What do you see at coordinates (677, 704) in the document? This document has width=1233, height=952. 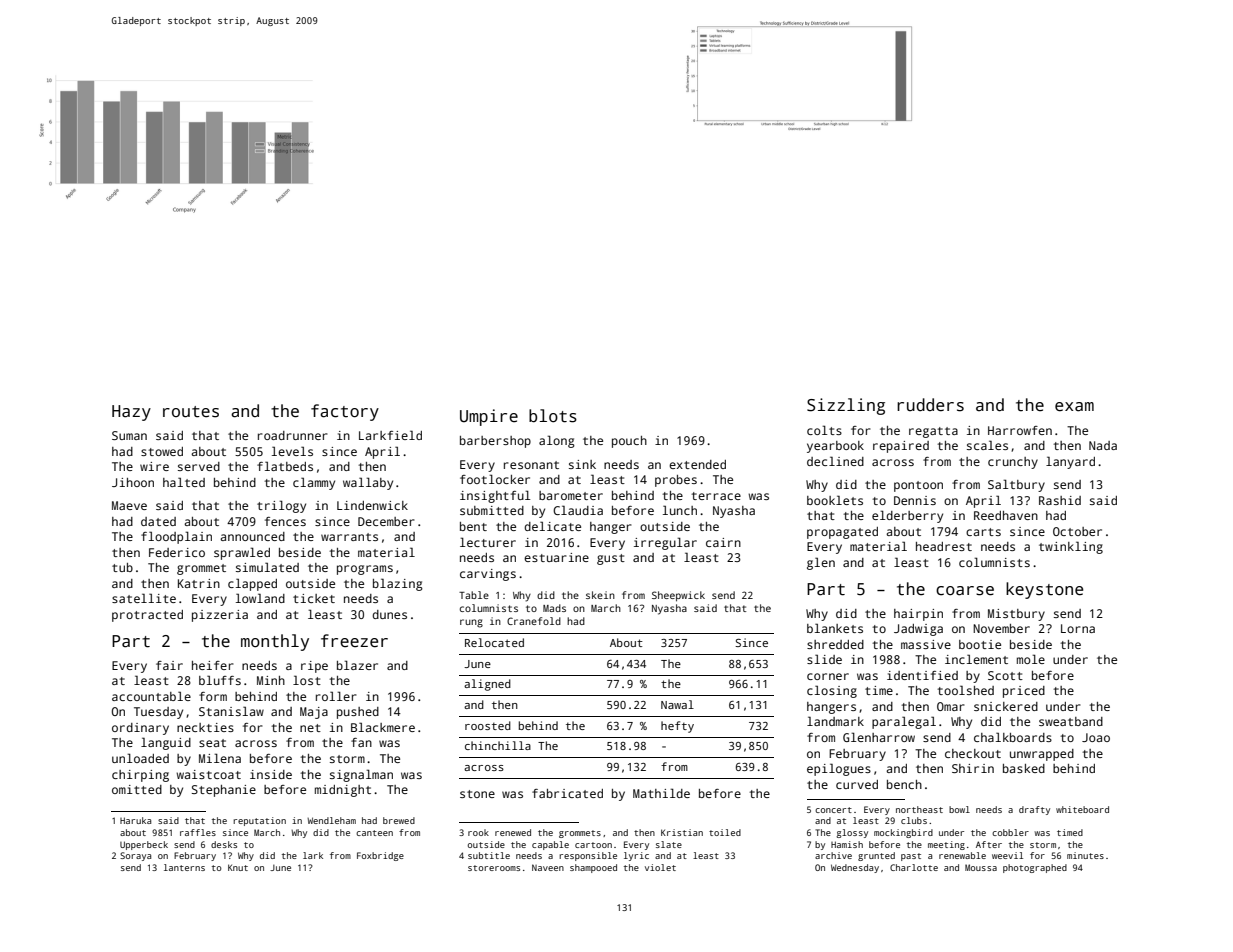 I see `Nawal` at bounding box center [677, 704].
